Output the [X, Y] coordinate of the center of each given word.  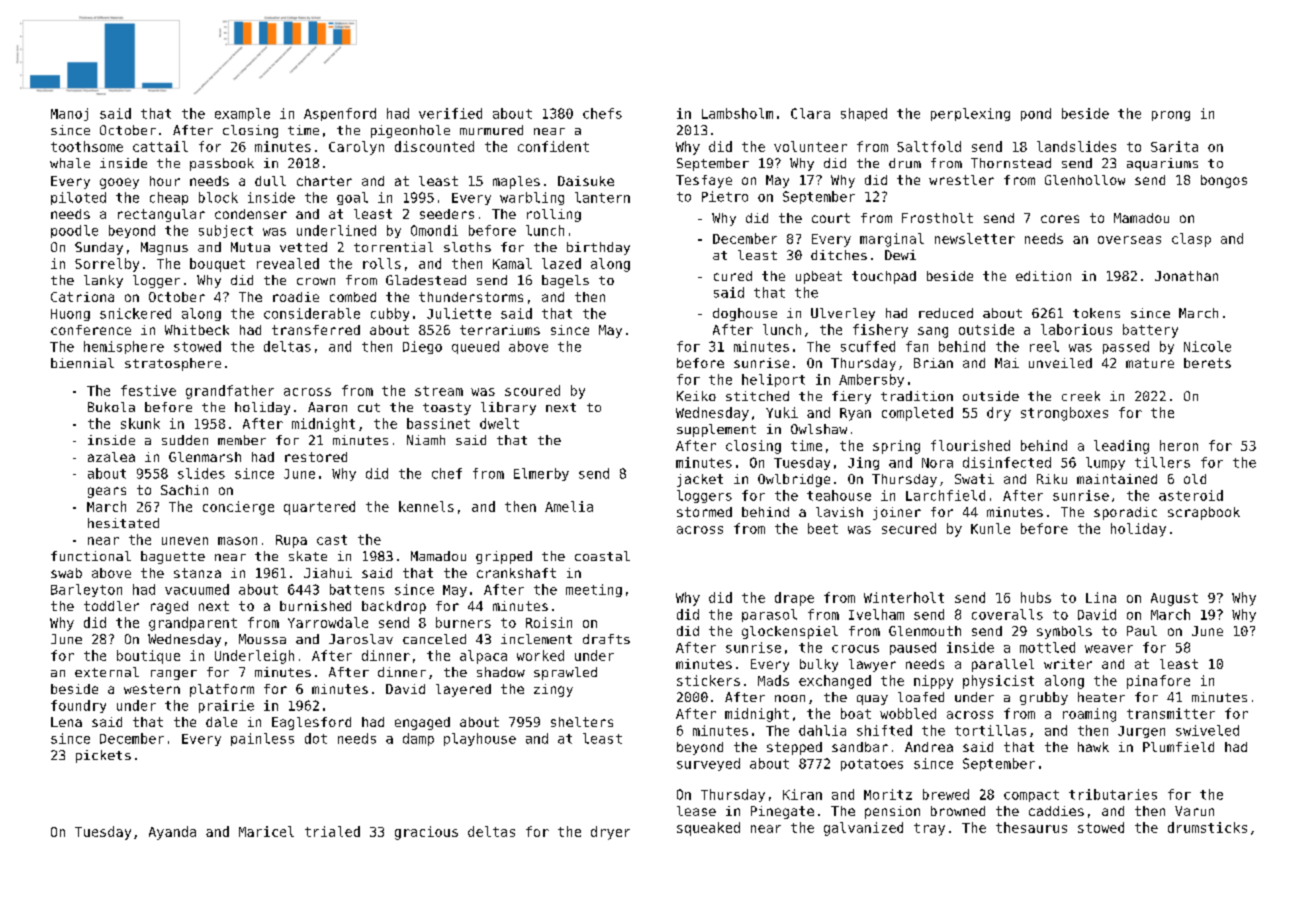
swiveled [1207, 730]
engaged [422, 723]
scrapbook [1204, 513]
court [831, 218]
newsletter [975, 238]
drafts [606, 639]
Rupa [291, 541]
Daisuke [586, 181]
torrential [393, 247]
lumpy [1105, 463]
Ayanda [172, 833]
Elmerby [541, 474]
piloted [78, 198]
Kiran [802, 794]
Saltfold [929, 146]
